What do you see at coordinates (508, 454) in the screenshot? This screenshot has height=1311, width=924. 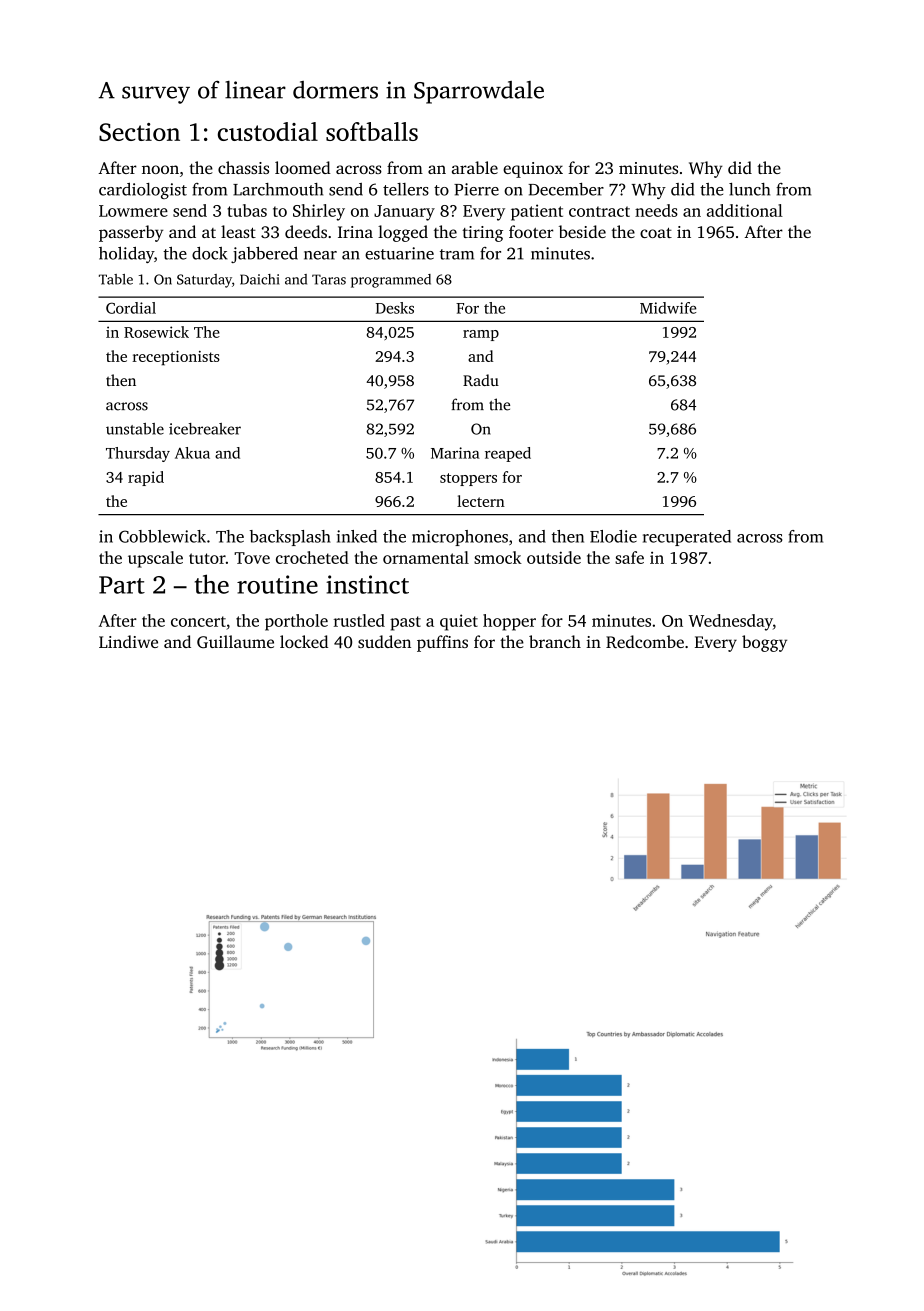 I see `reaped` at bounding box center [508, 454].
